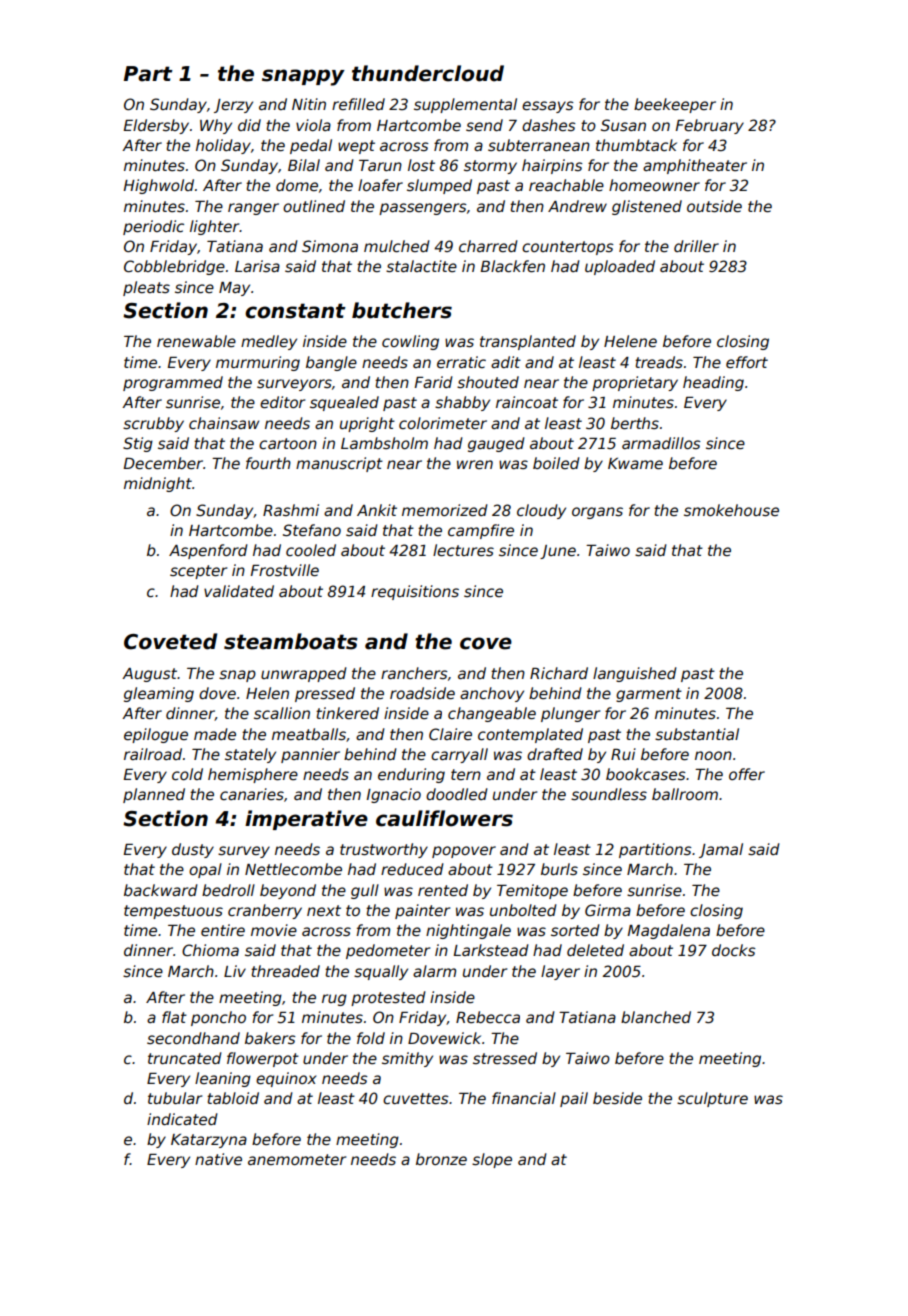 This document has height=1316, width=908. I want to click on native, so click(218, 1159).
